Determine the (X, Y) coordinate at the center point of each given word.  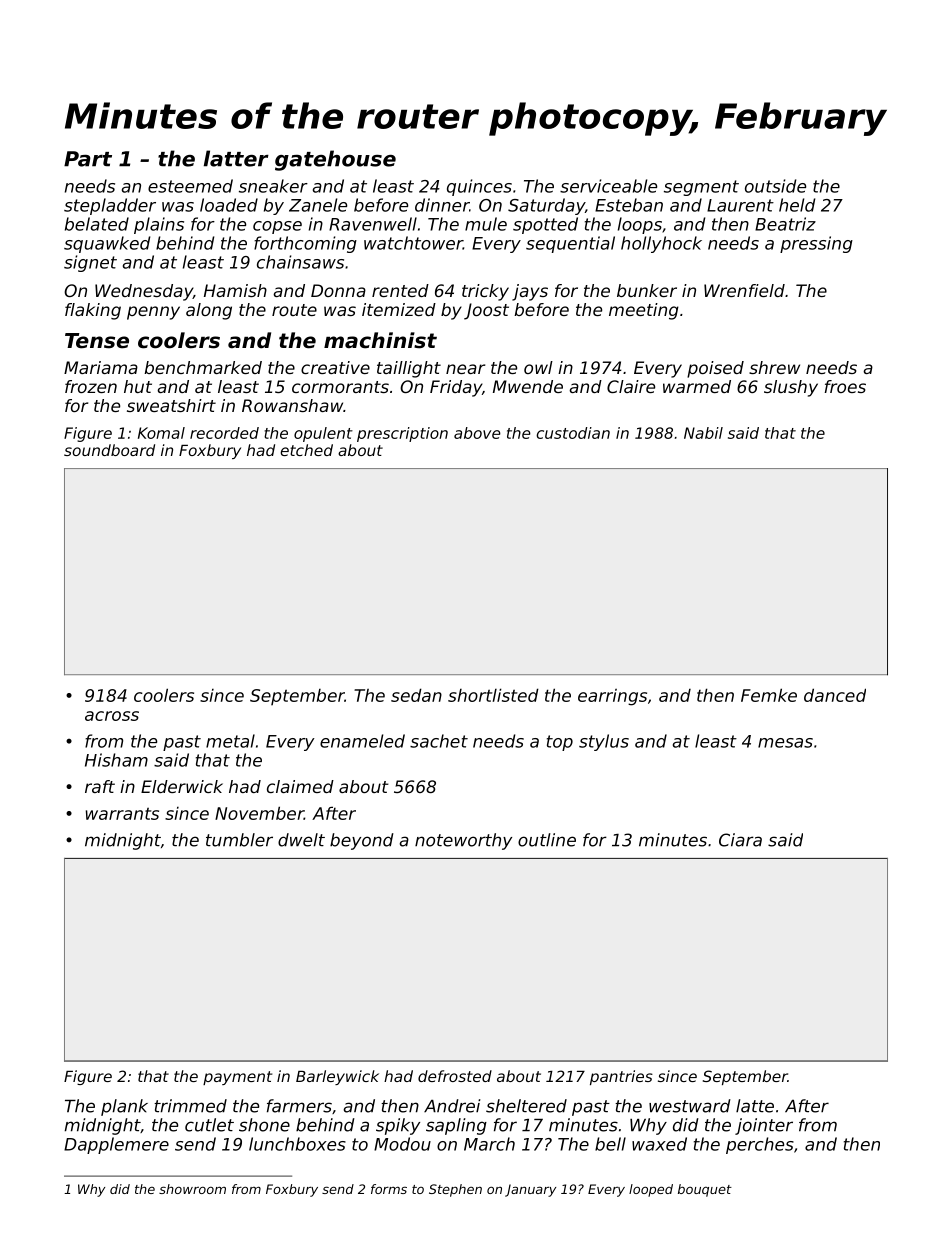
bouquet (705, 1190)
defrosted (455, 1076)
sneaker (273, 186)
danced (835, 695)
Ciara (740, 840)
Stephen (455, 1190)
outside (775, 186)
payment (237, 1078)
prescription (402, 434)
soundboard (109, 450)
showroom (192, 1189)
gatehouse (335, 160)
